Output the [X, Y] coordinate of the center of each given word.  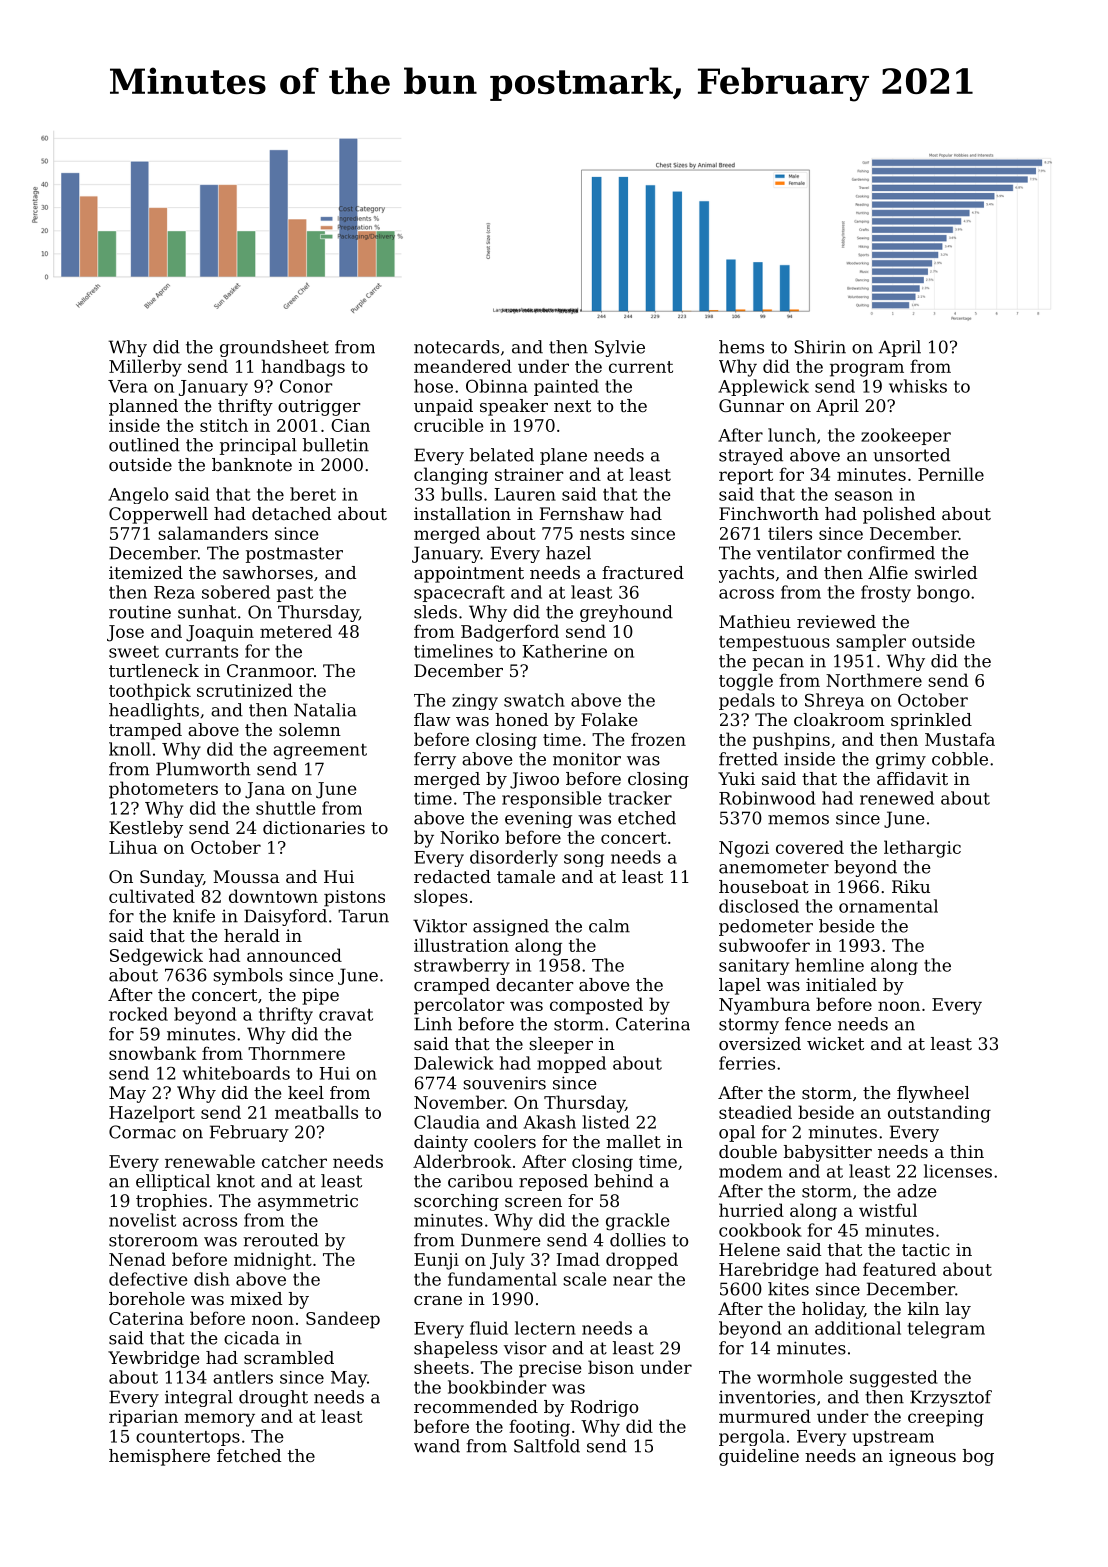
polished [899, 515]
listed [606, 1122]
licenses [958, 1171]
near [632, 1281]
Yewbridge [153, 1359]
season [864, 496]
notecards [456, 347]
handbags [303, 368]
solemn [310, 729]
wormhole [800, 1377]
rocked [138, 1014]
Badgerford [510, 633]
